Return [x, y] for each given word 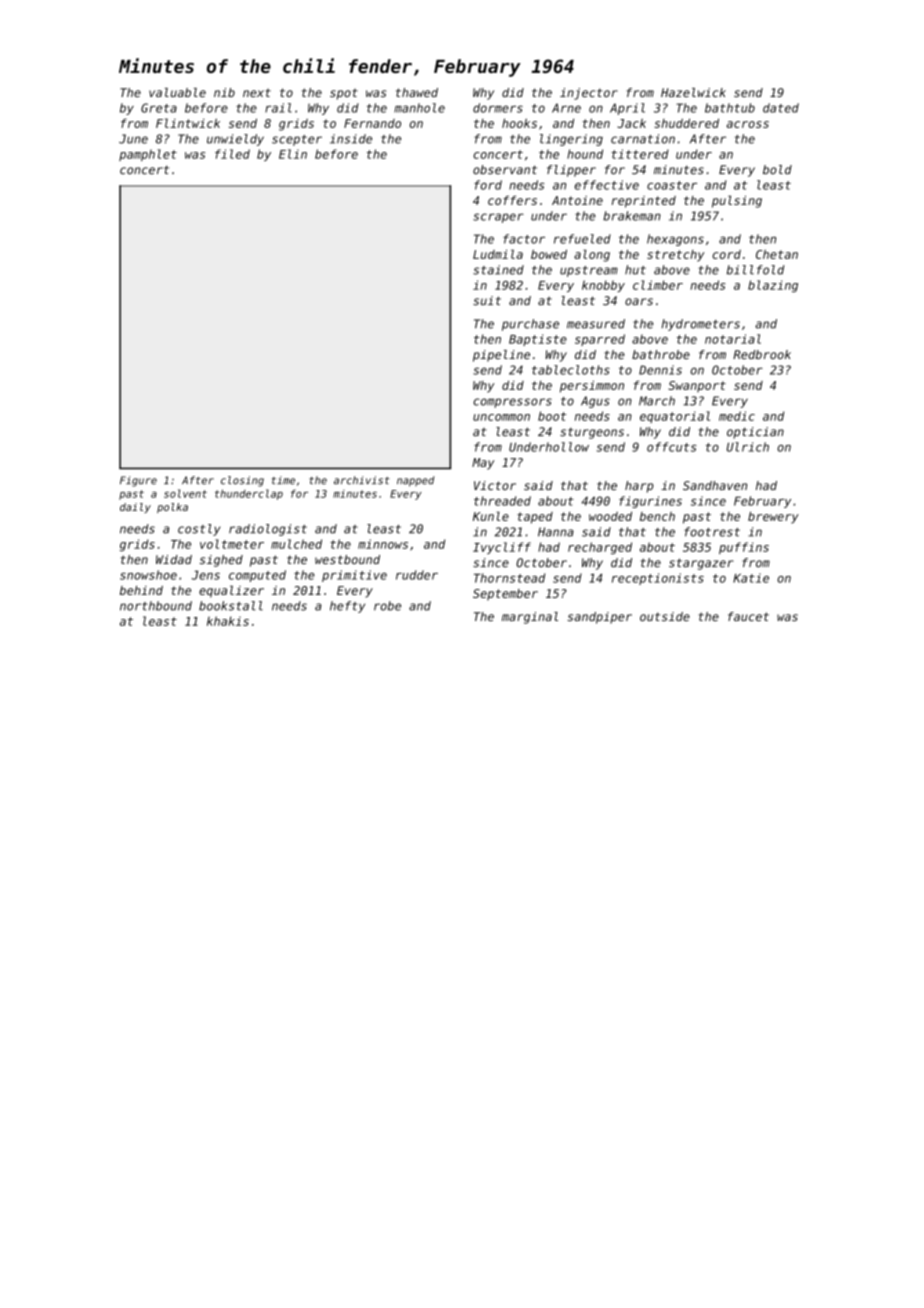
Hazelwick [693, 92]
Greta [159, 108]
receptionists [658, 579]
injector [589, 94]
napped [415, 481]
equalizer [231, 591]
